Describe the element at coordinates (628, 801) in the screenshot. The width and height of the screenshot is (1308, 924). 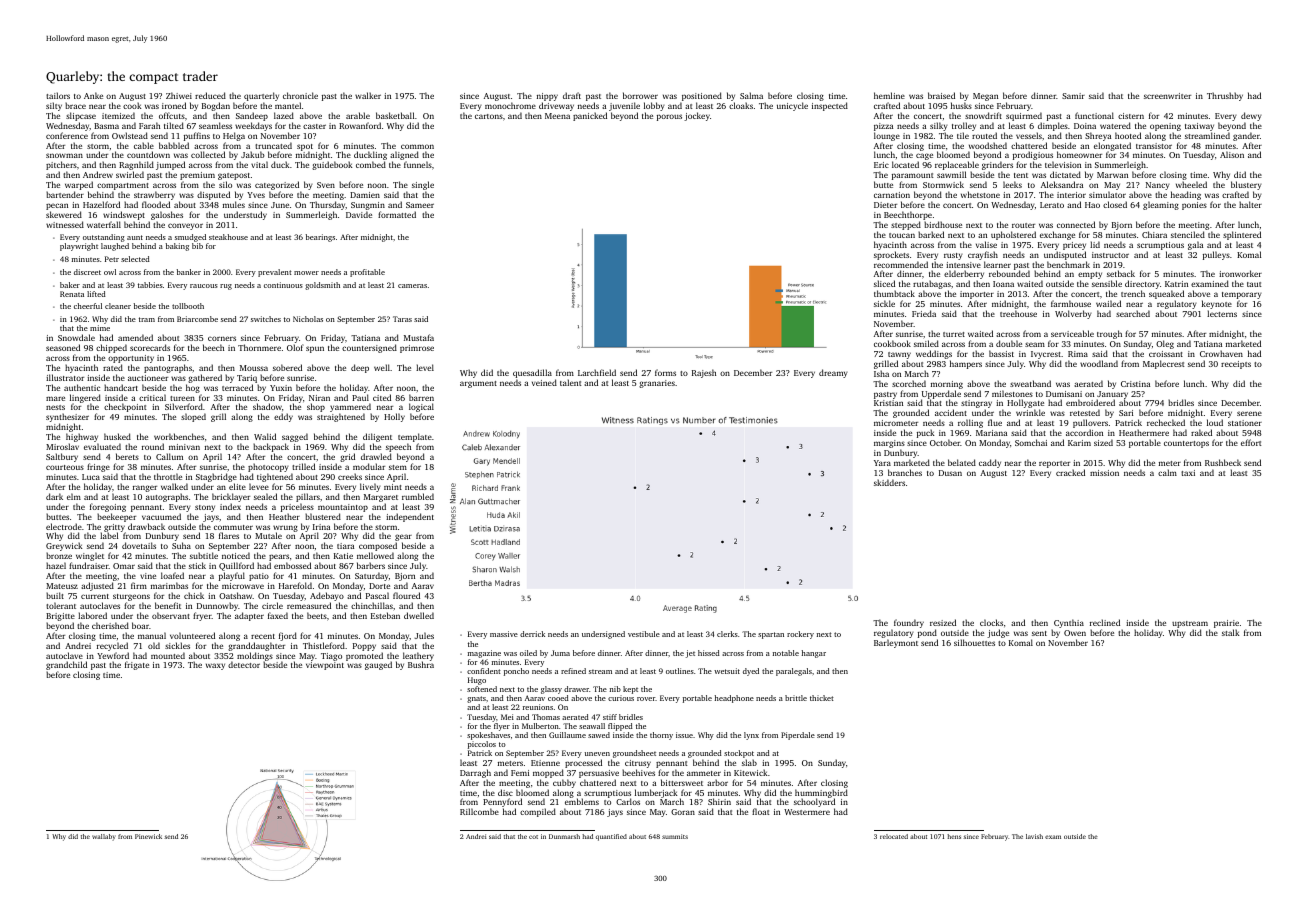
I see `Carlos` at that location.
